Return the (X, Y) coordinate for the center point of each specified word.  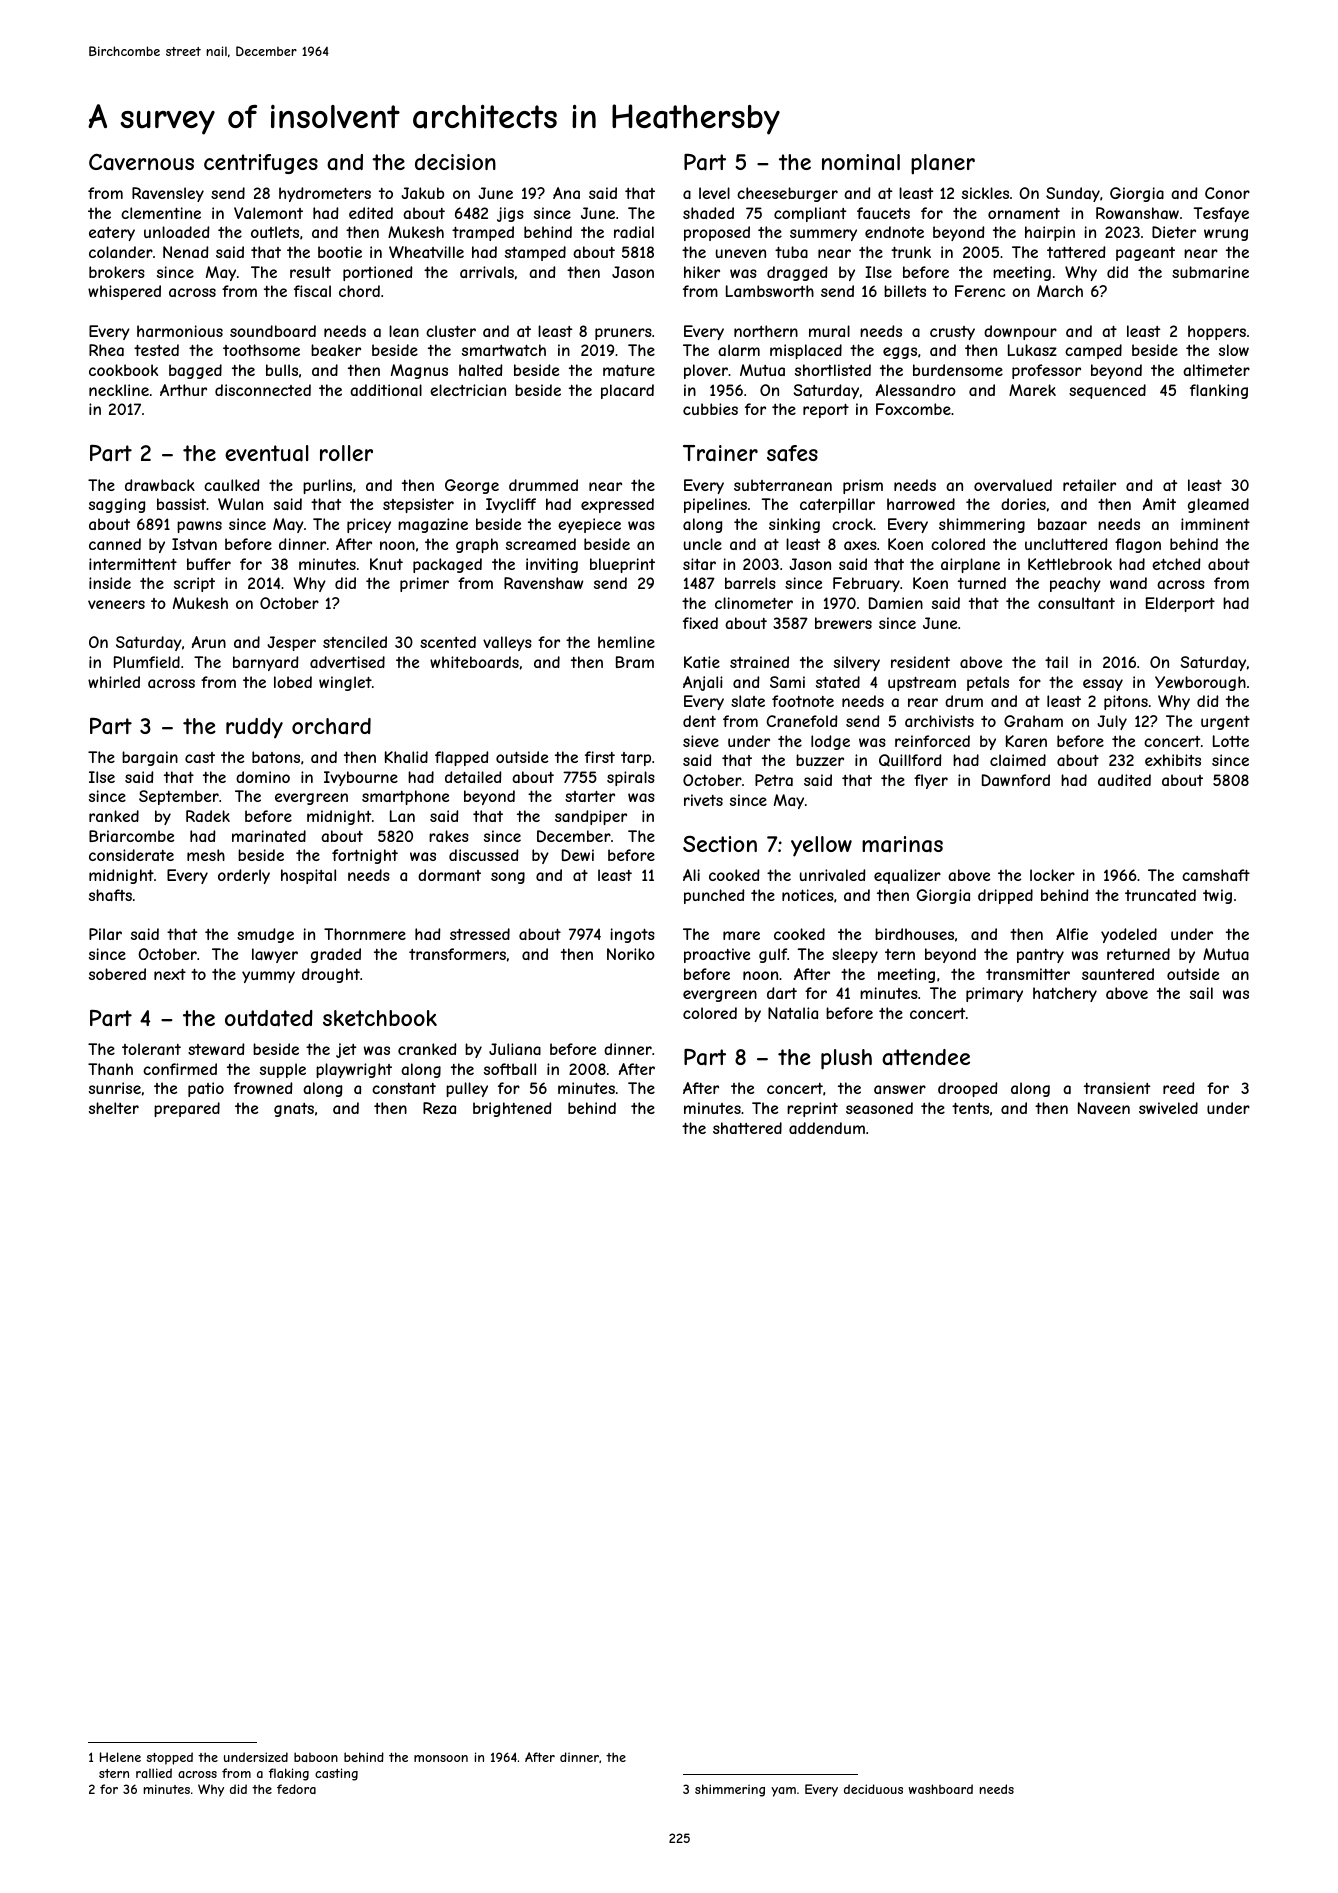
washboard (941, 1789)
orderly (244, 876)
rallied (154, 1773)
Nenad (185, 252)
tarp (636, 759)
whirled (114, 682)
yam (783, 1792)
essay (1103, 685)
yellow (821, 846)
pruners (623, 334)
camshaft (1216, 875)
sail (1201, 993)
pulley (467, 1089)
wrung (1226, 235)
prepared (187, 1109)
